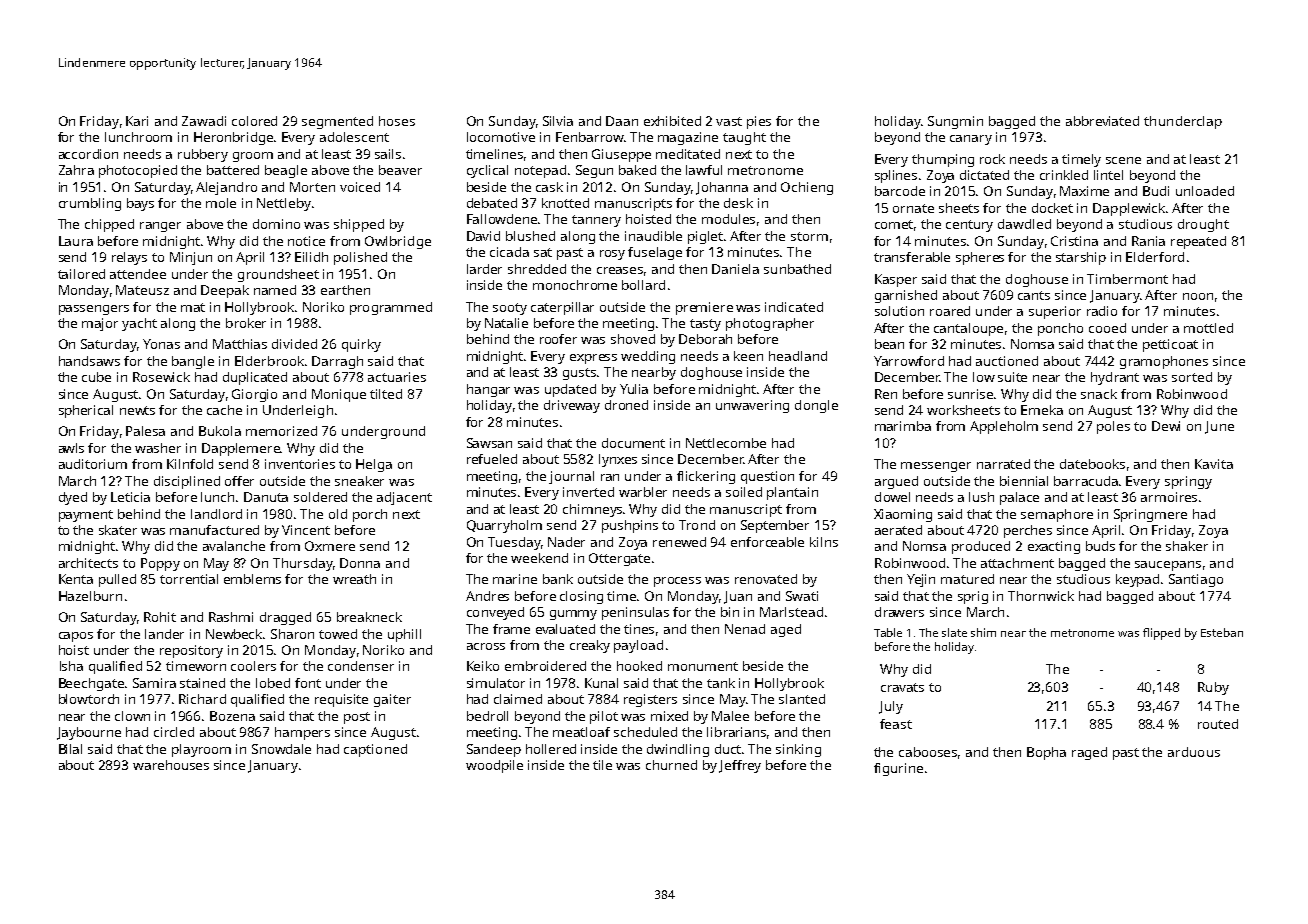 Image resolution: width=1308 pixels, height=924 pixels. Describe the element at coordinates (400, 170) in the screenshot. I see `beaver` at that location.
